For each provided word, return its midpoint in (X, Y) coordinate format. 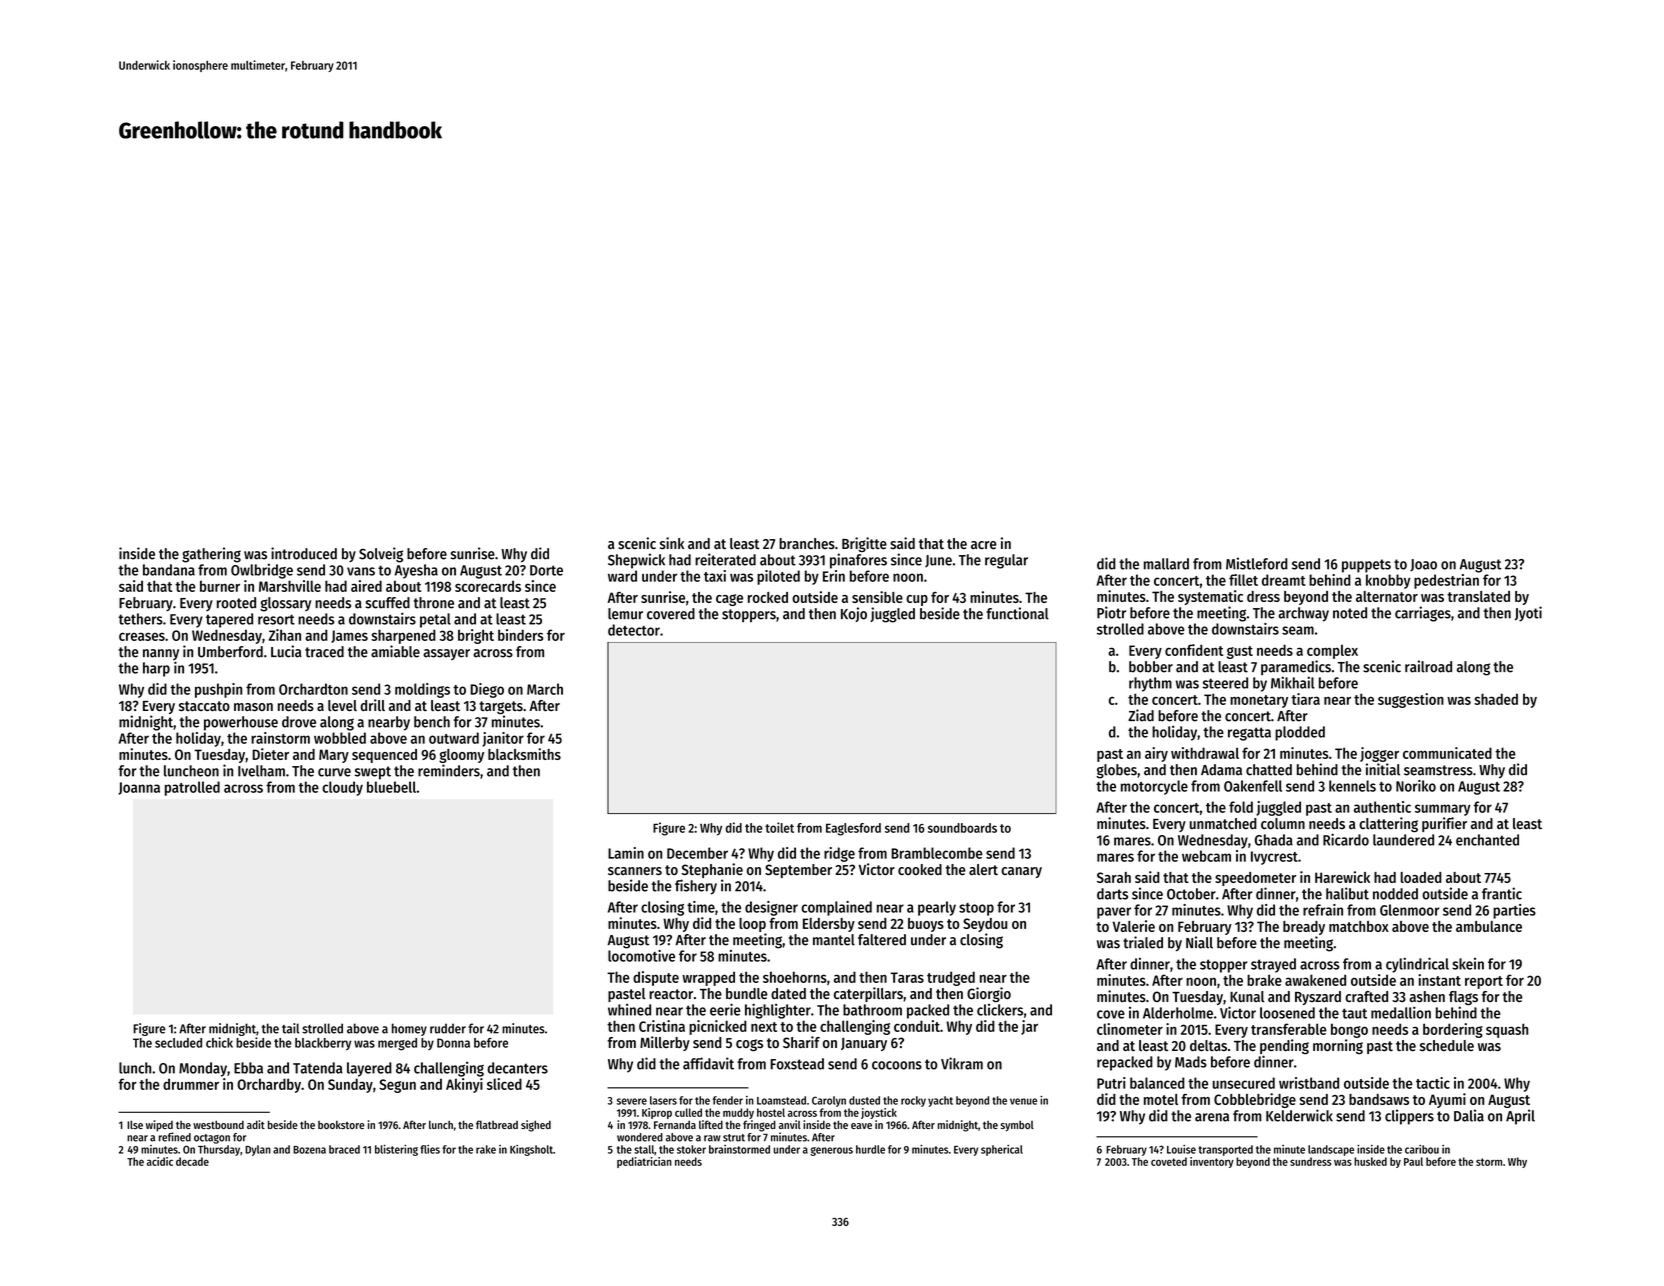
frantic (1502, 893)
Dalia (1469, 1115)
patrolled (192, 788)
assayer (446, 654)
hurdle (870, 1149)
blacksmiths (524, 754)
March (545, 689)
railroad (1428, 666)
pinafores (858, 561)
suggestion (1411, 700)
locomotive (641, 956)
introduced (304, 553)
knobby (1388, 581)
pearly (937, 908)
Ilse (135, 1124)
